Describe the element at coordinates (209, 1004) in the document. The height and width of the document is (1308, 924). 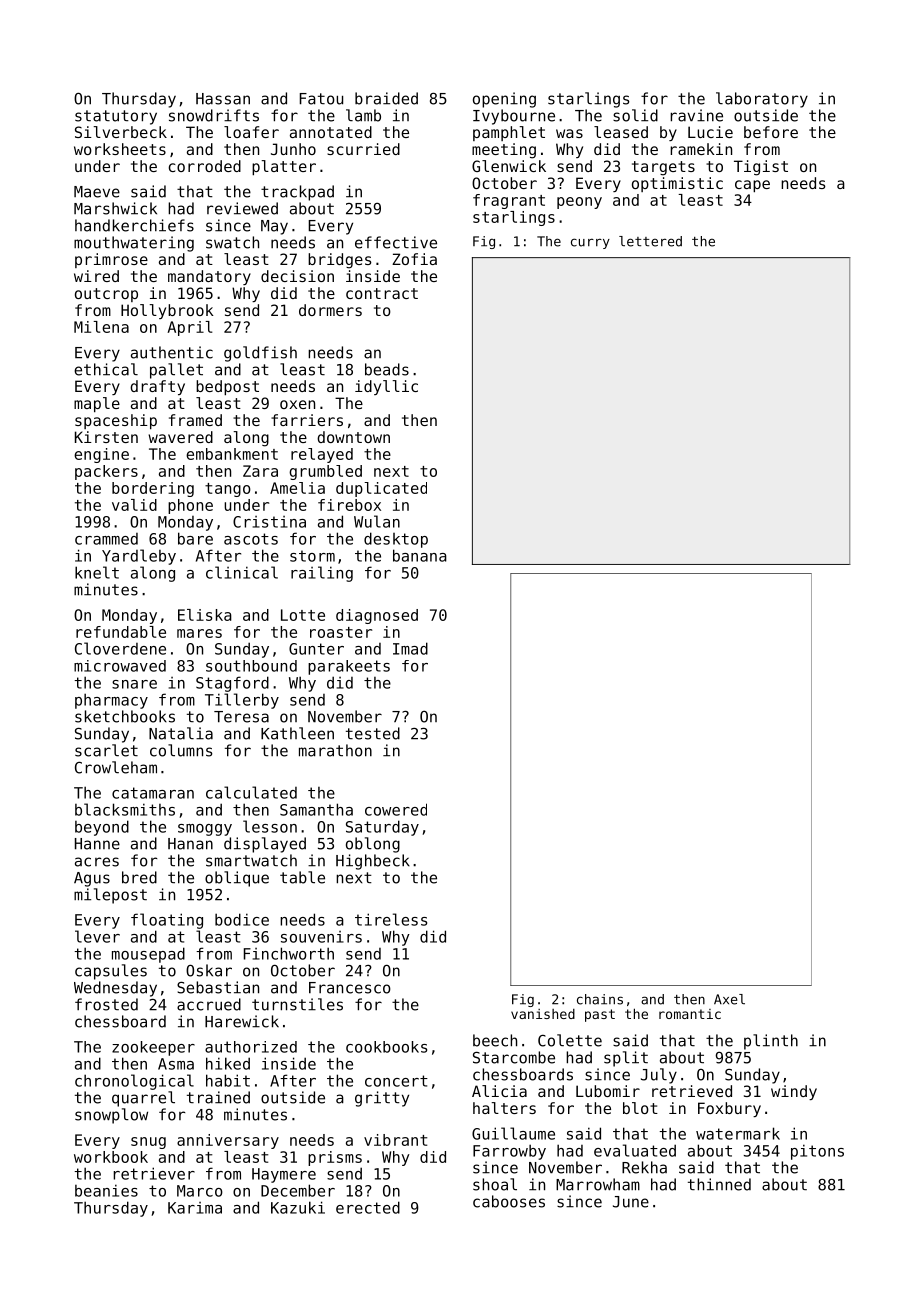
I see `accrued` at that location.
